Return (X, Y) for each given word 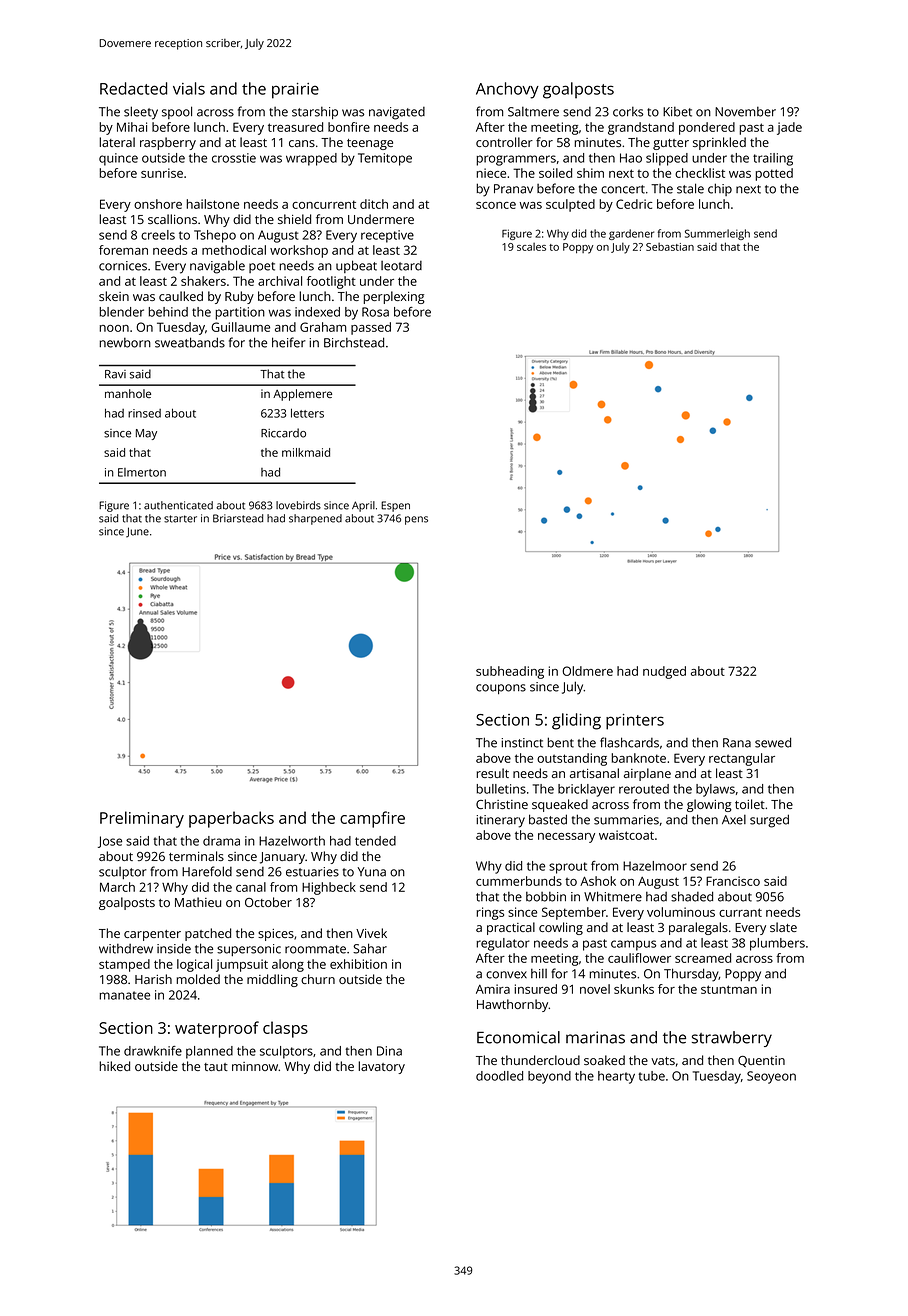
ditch (374, 204)
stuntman (729, 989)
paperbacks (231, 819)
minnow (255, 1066)
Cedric (634, 204)
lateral (117, 142)
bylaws (715, 790)
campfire (372, 819)
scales (531, 247)
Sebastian (670, 247)
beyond (549, 1077)
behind (168, 312)
